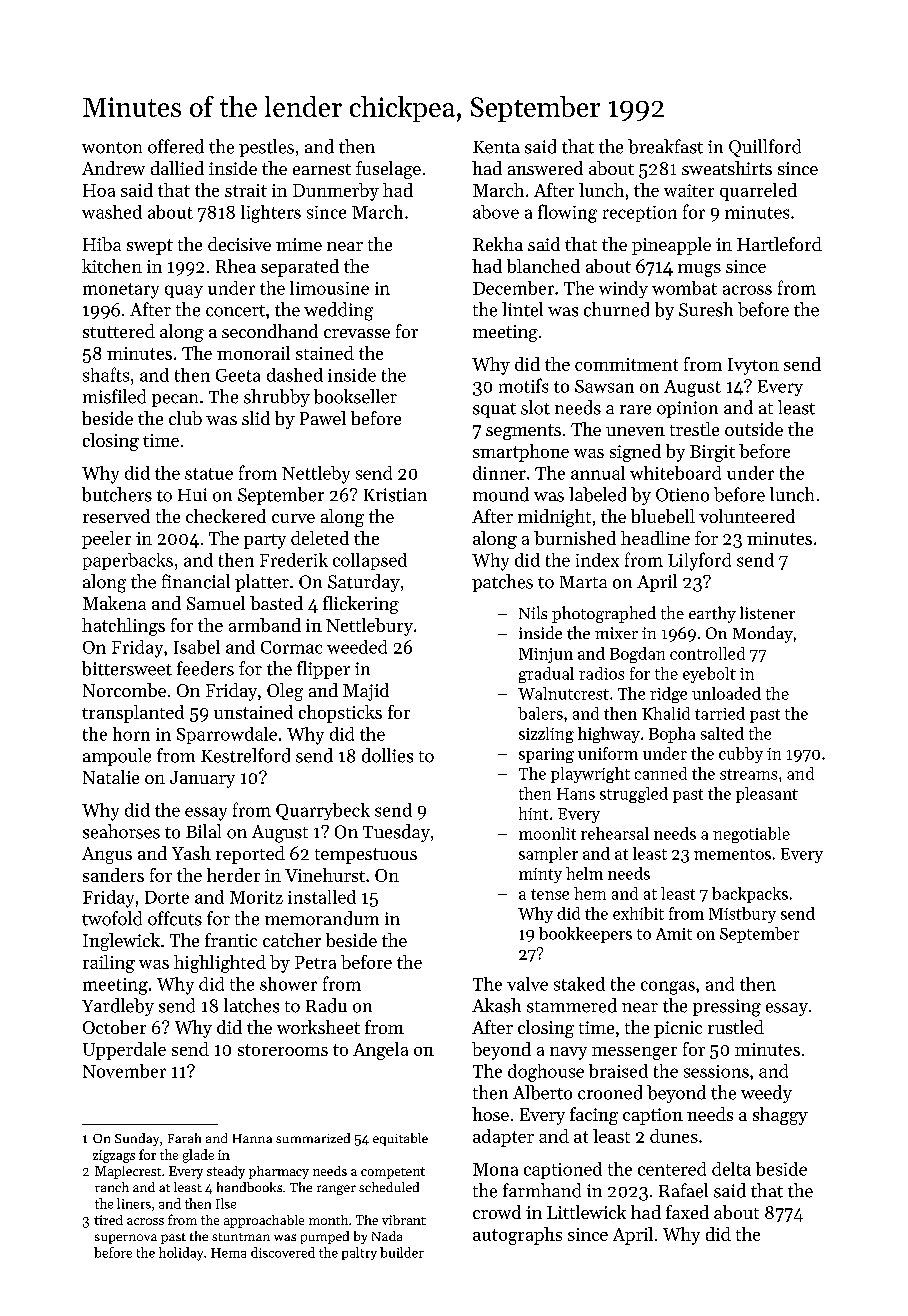 The width and height of the screenshot is (908, 1316). Describe the element at coordinates (124, 1071) in the screenshot. I see `November` at that location.
